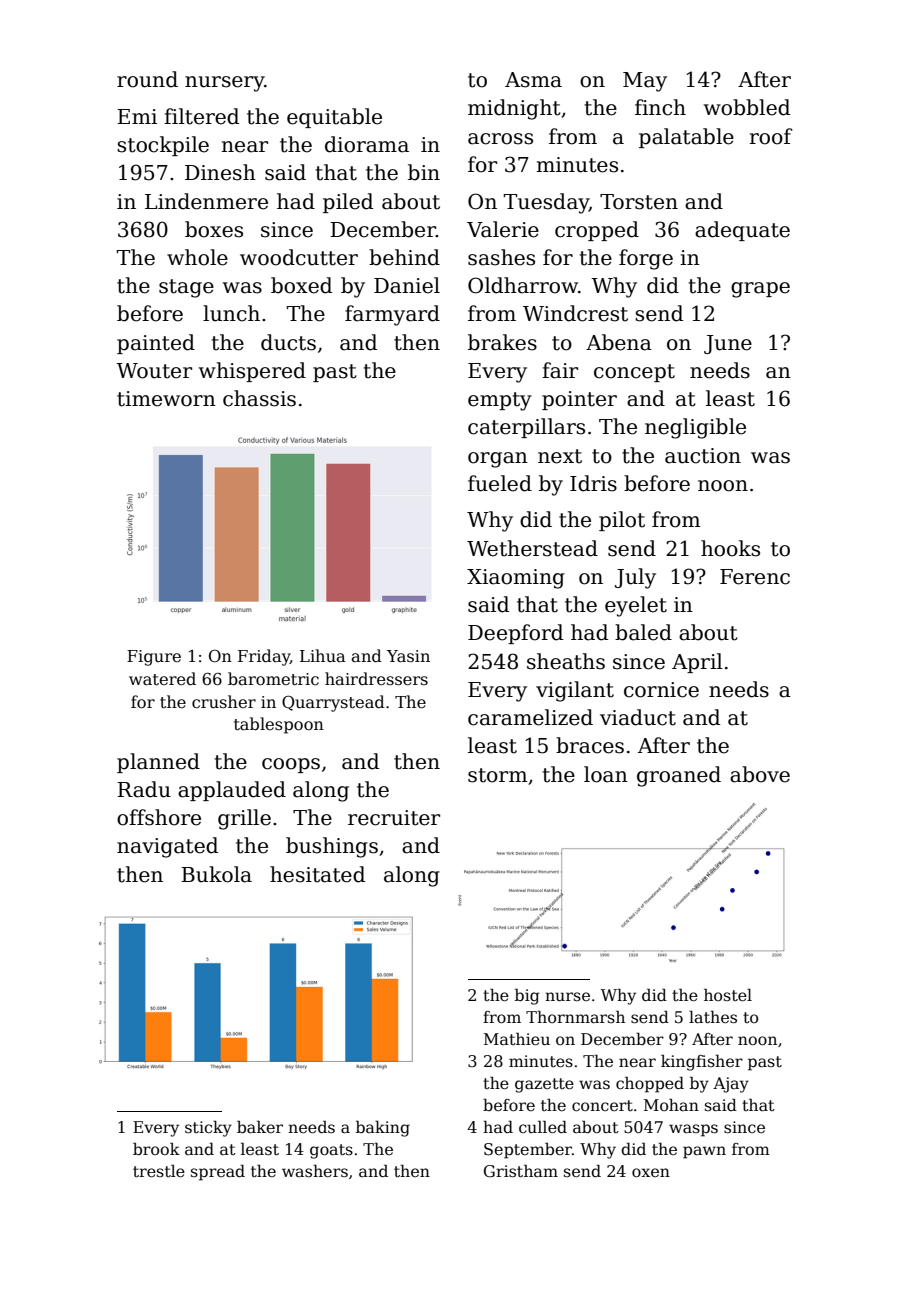 Image resolution: width=908 pixels, height=1316 pixels. I want to click on brakes, so click(502, 342).
